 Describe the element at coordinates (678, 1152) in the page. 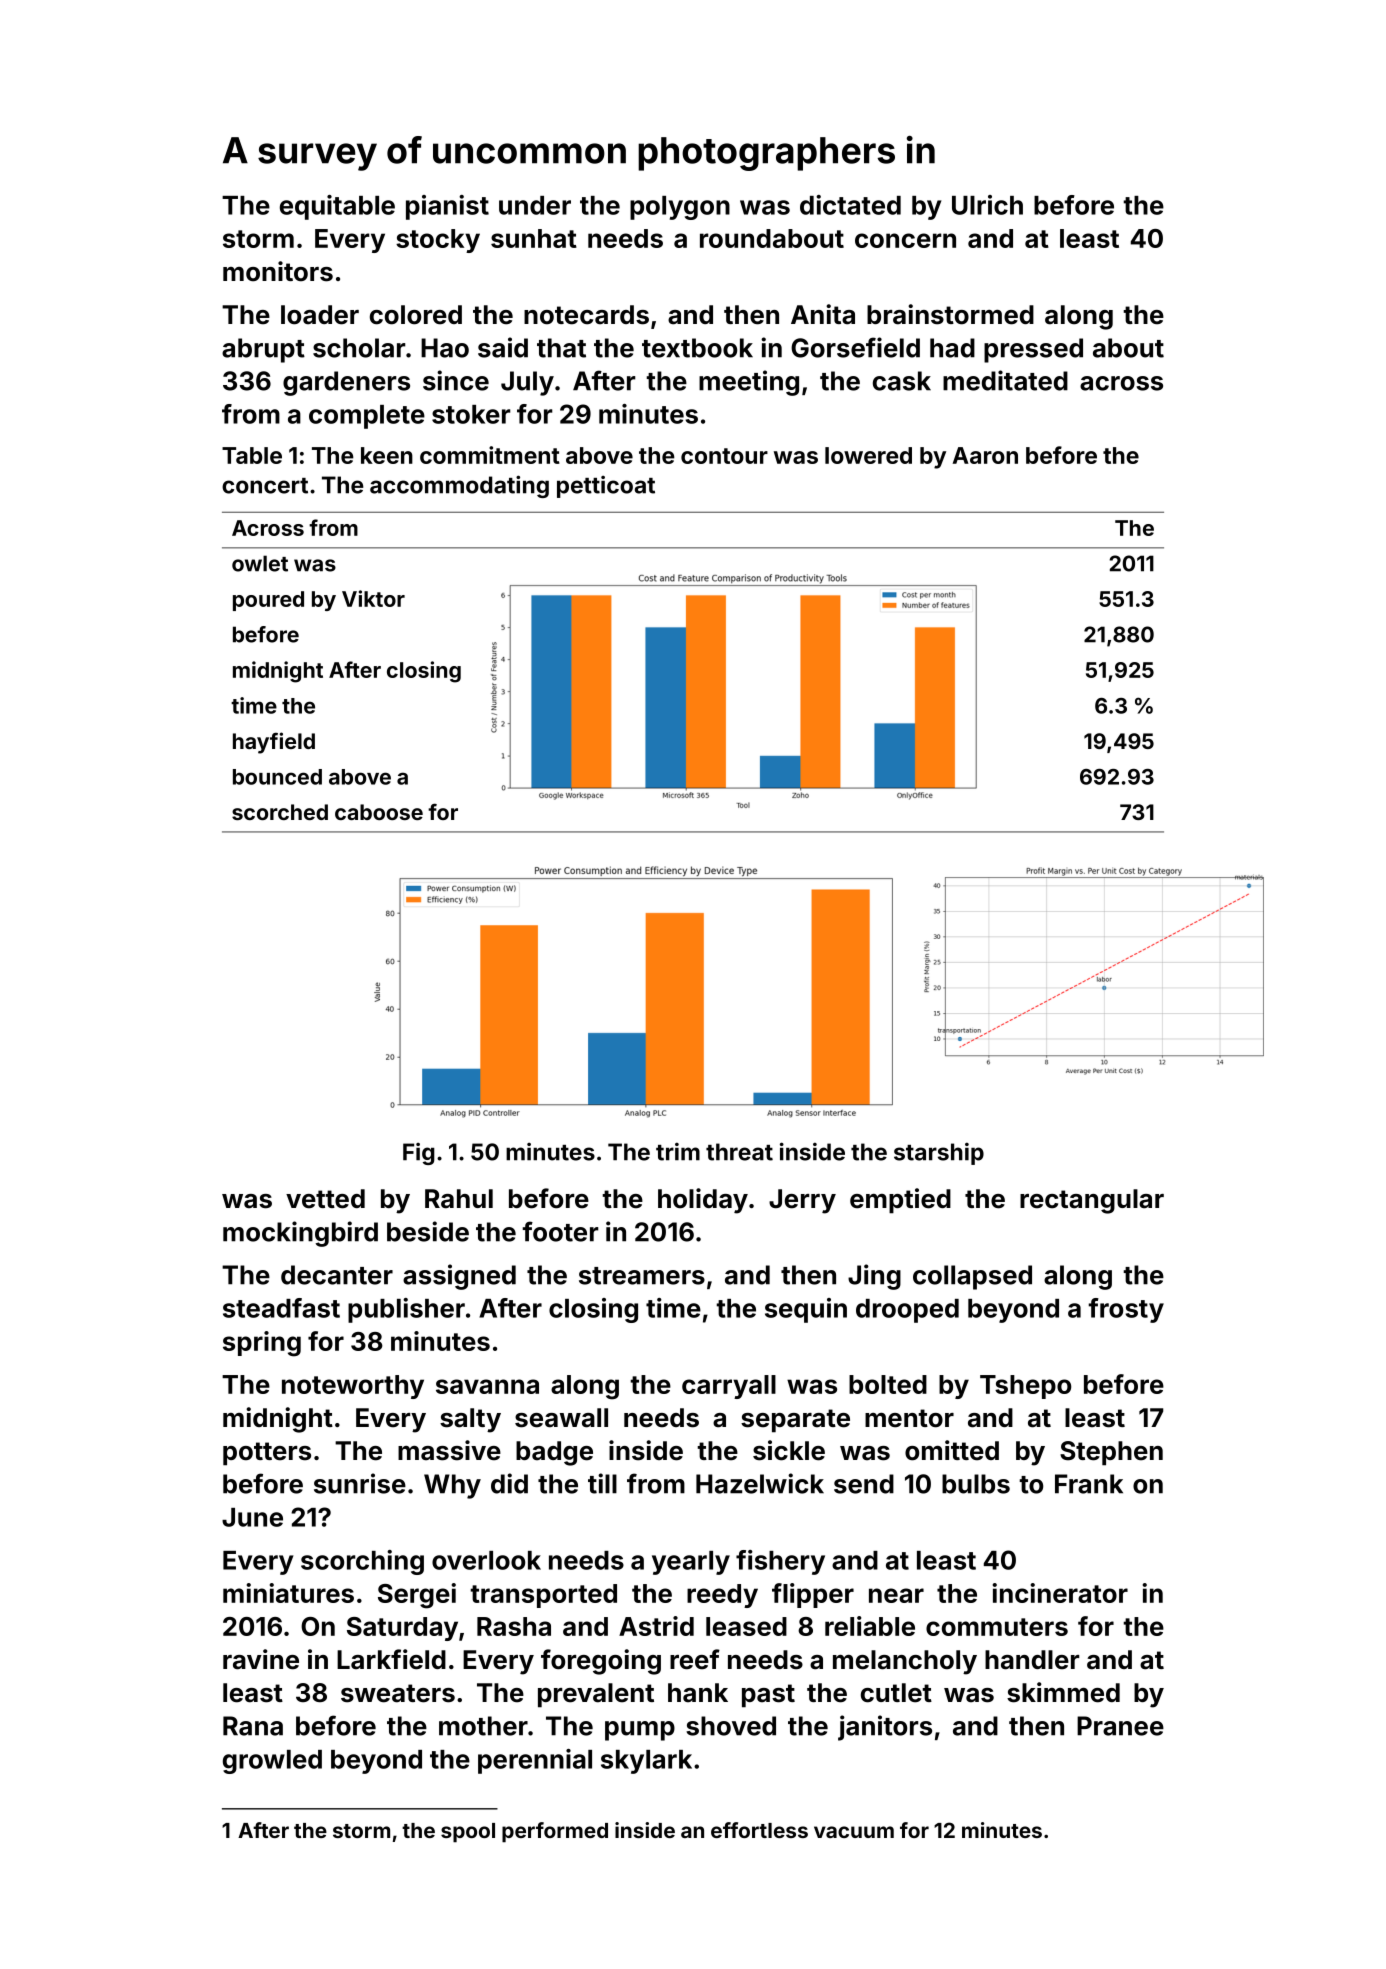

I see `trim` at that location.
